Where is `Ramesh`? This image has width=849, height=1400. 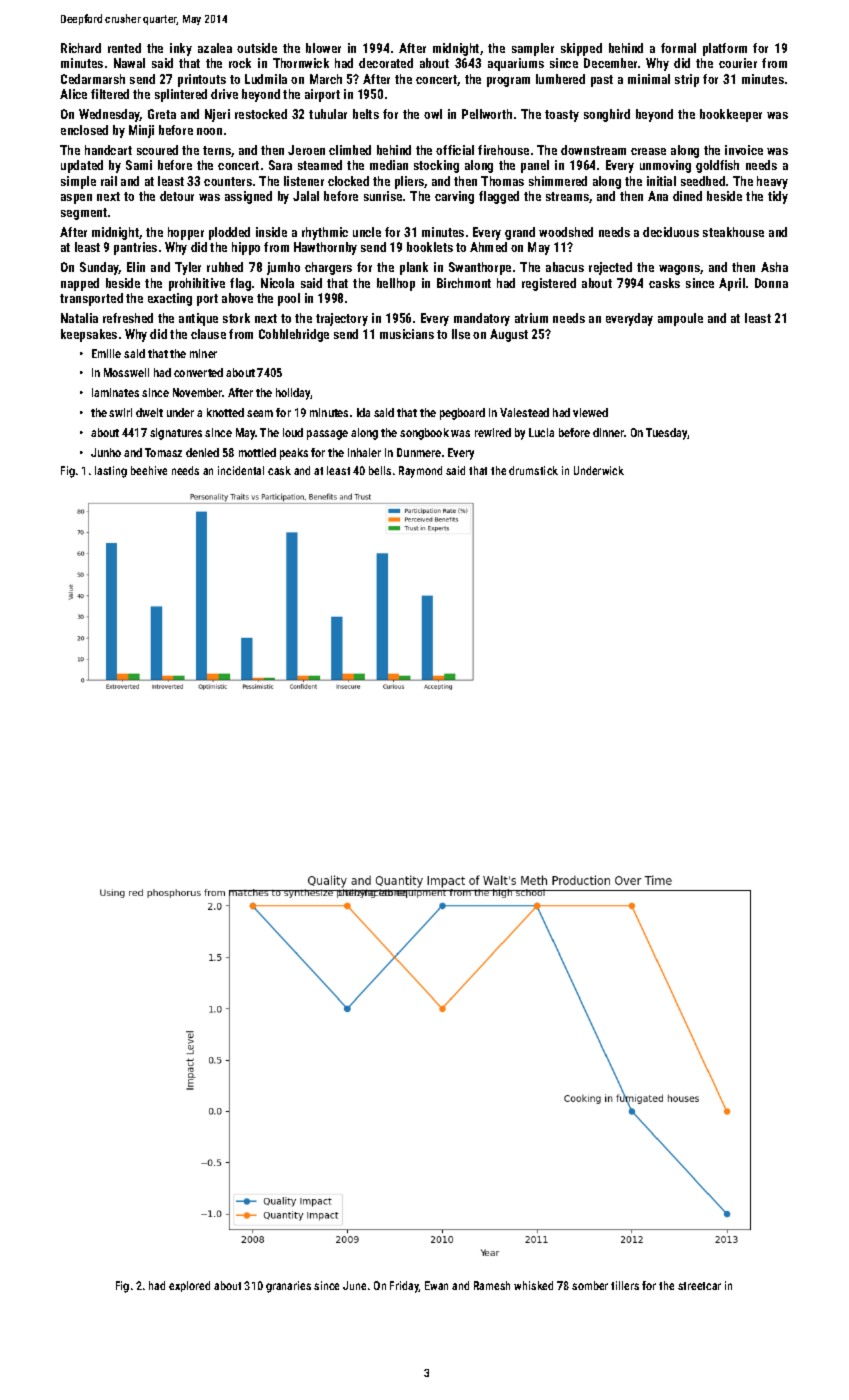
Ramesh is located at coordinates (492, 1285).
